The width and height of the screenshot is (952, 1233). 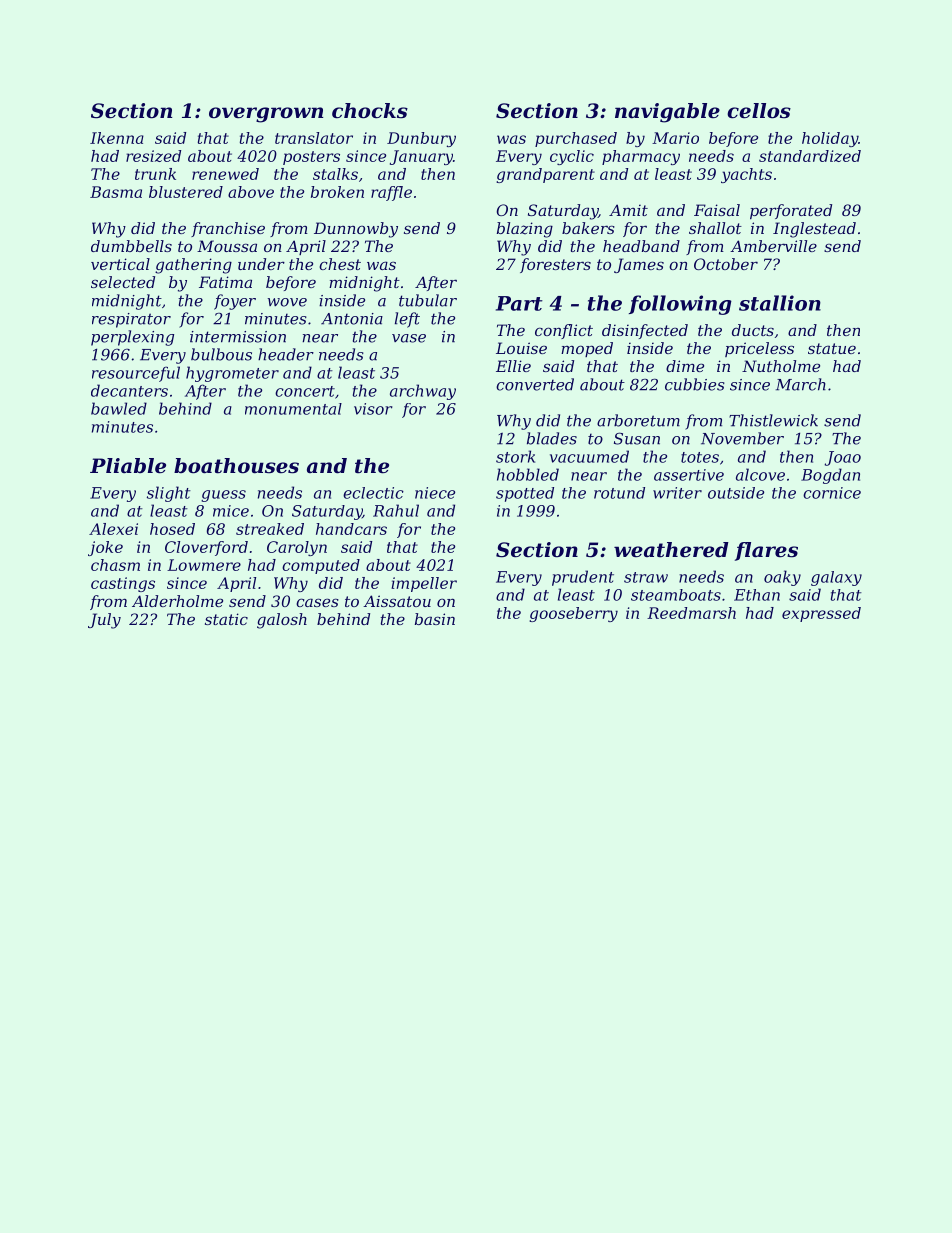 I want to click on guess, so click(x=223, y=496).
